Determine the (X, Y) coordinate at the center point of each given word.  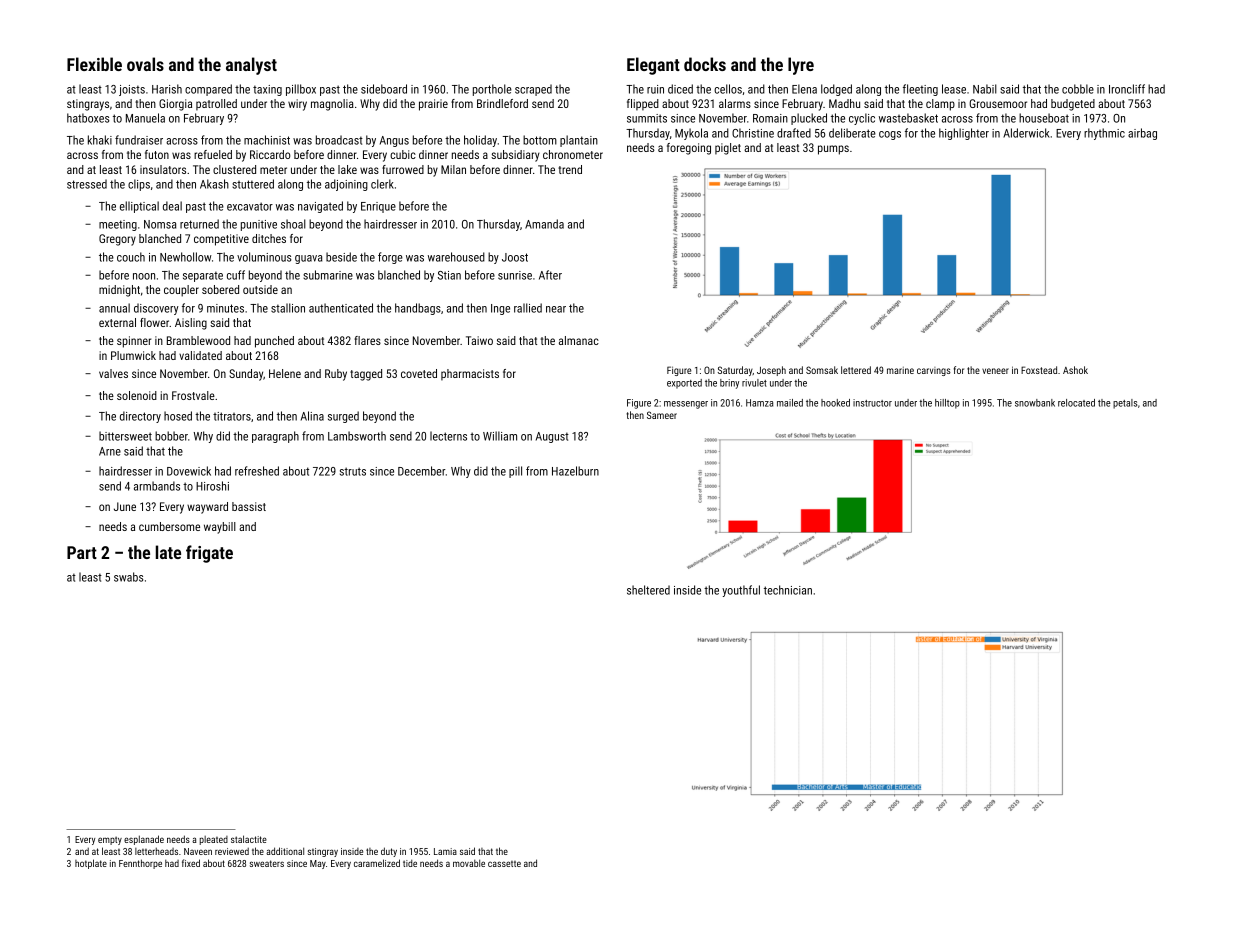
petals (1125, 404)
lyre (801, 66)
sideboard (384, 89)
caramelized (377, 863)
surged (343, 417)
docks (705, 64)
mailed (790, 403)
